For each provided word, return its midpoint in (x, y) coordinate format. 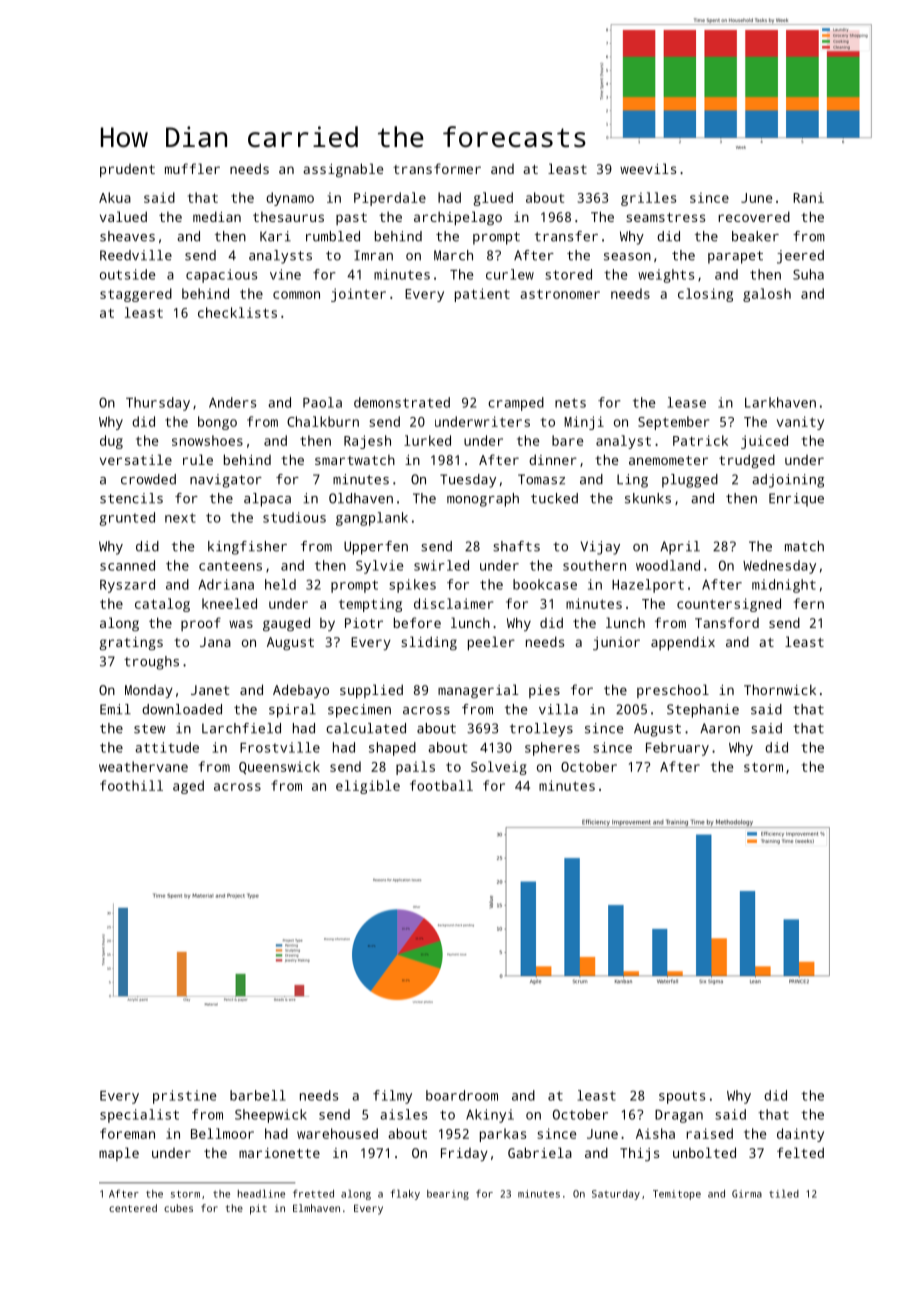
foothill (131, 785)
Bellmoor (222, 1133)
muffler (192, 168)
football (441, 785)
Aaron (720, 728)
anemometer (668, 460)
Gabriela (540, 1152)
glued (493, 199)
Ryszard (127, 586)
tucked (554, 498)
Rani (808, 197)
